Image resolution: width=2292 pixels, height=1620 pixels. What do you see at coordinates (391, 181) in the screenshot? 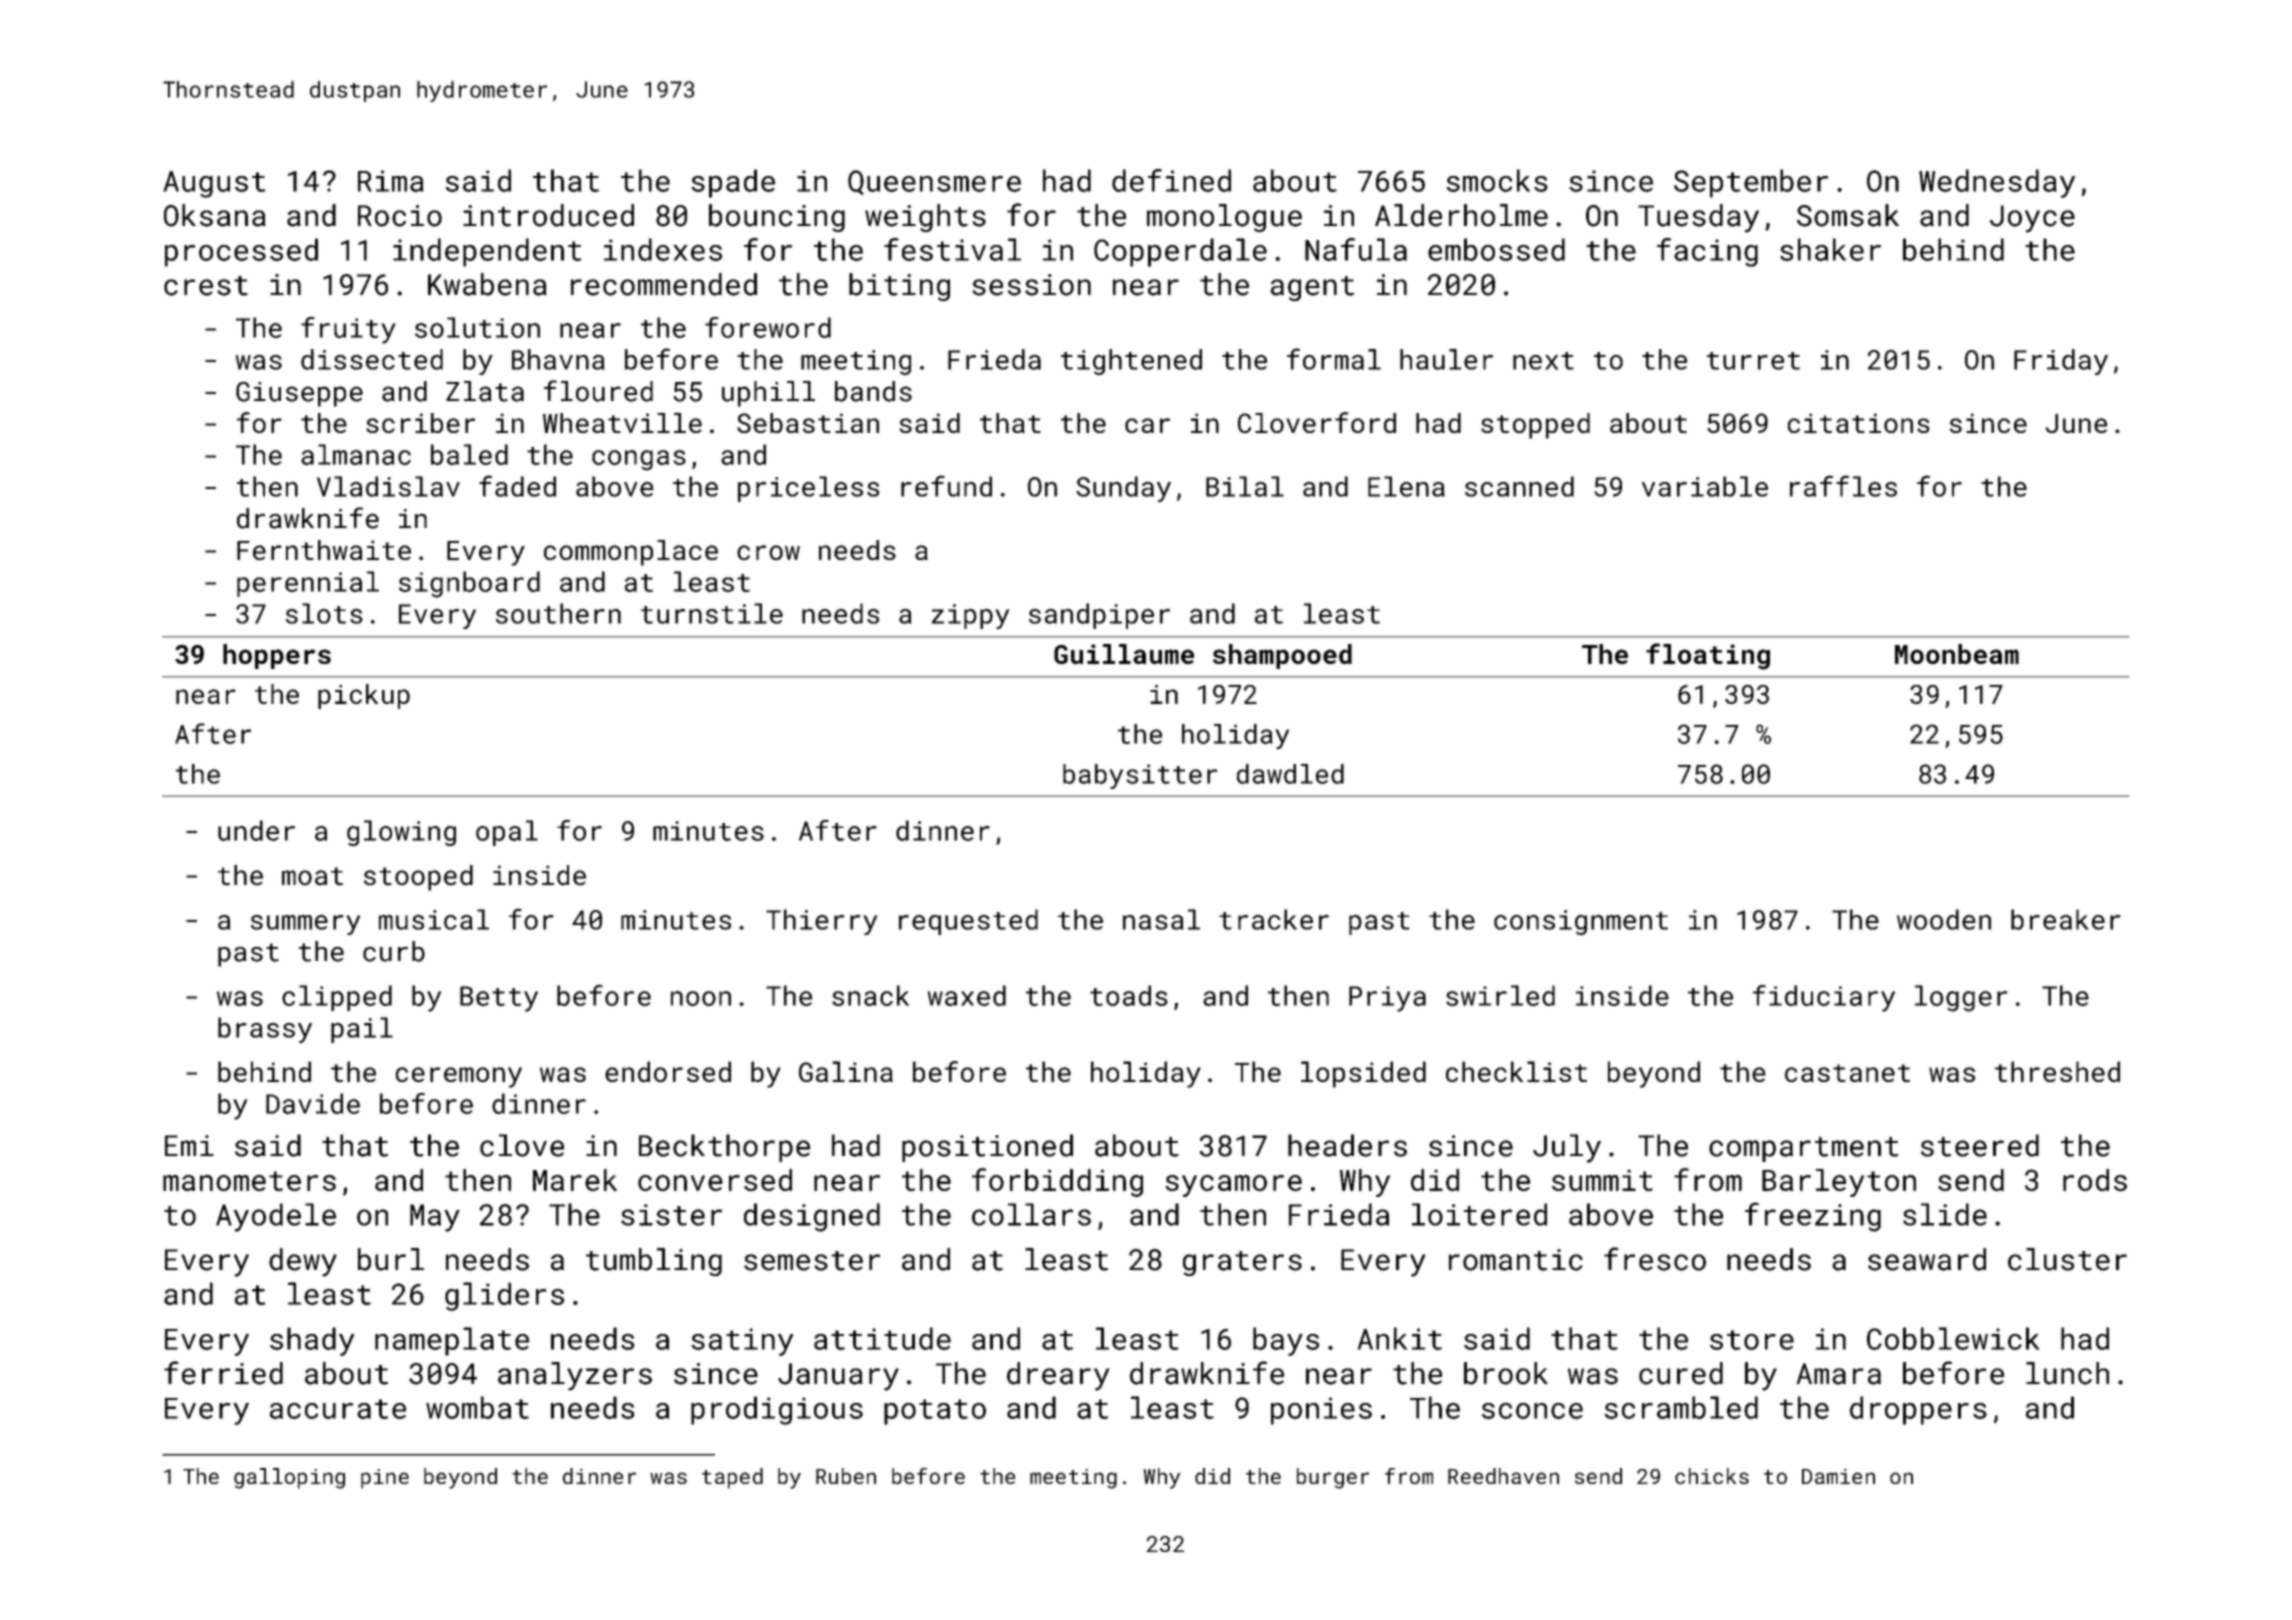
I see `Rima` at bounding box center [391, 181].
